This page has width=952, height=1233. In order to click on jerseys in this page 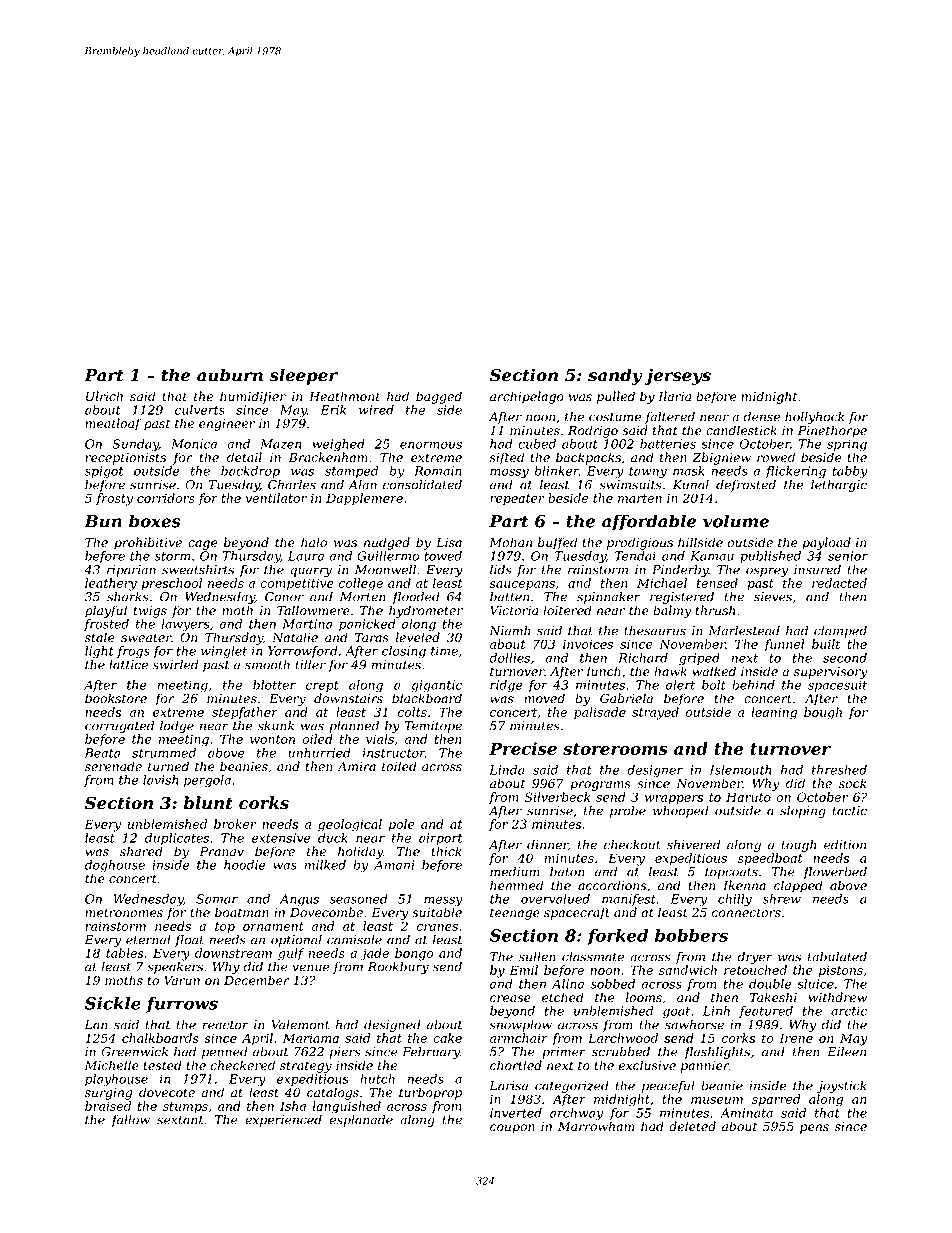, I will do `click(677, 376)`.
